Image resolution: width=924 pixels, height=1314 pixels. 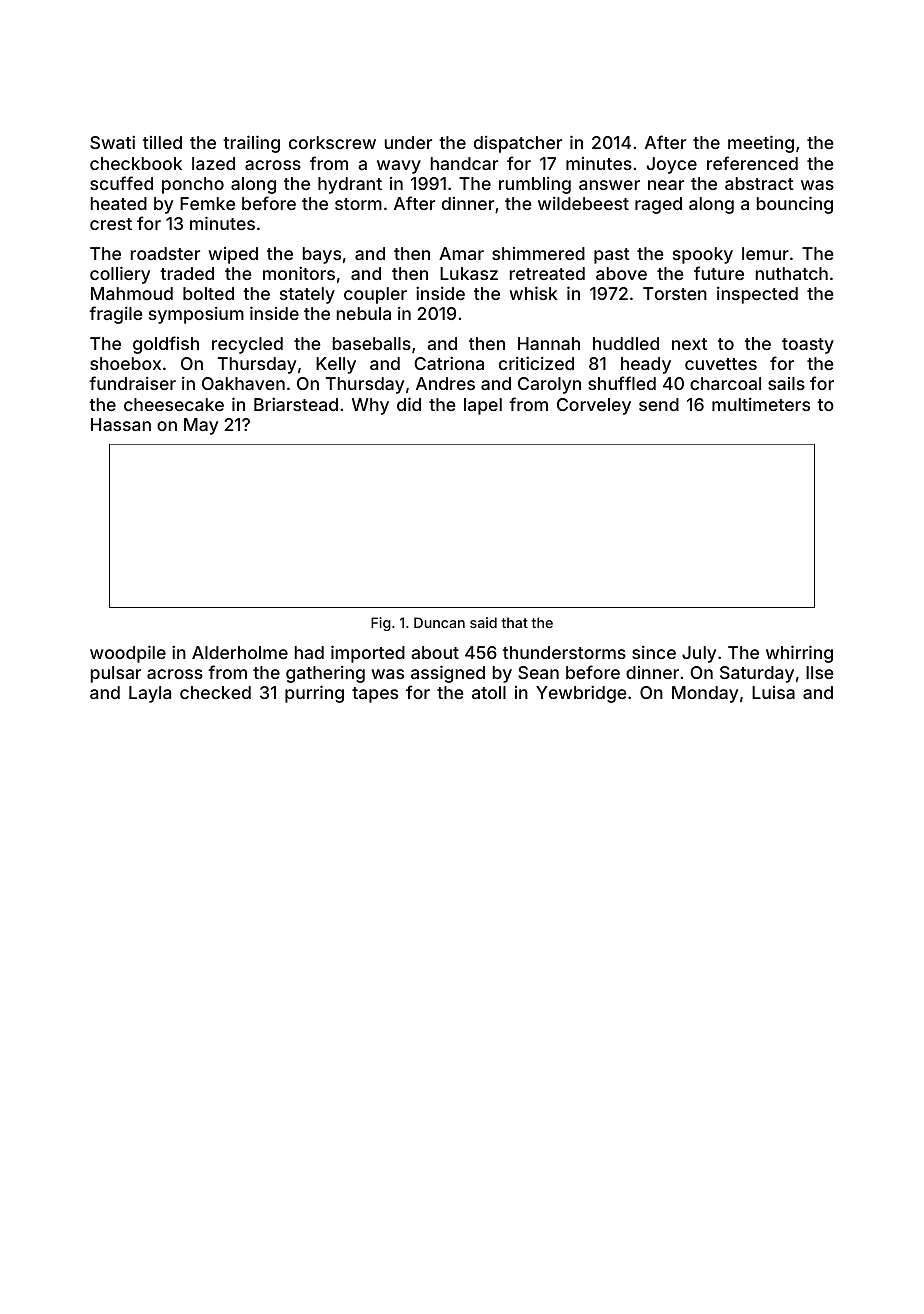 What do you see at coordinates (314, 694) in the document?
I see `purring` at bounding box center [314, 694].
